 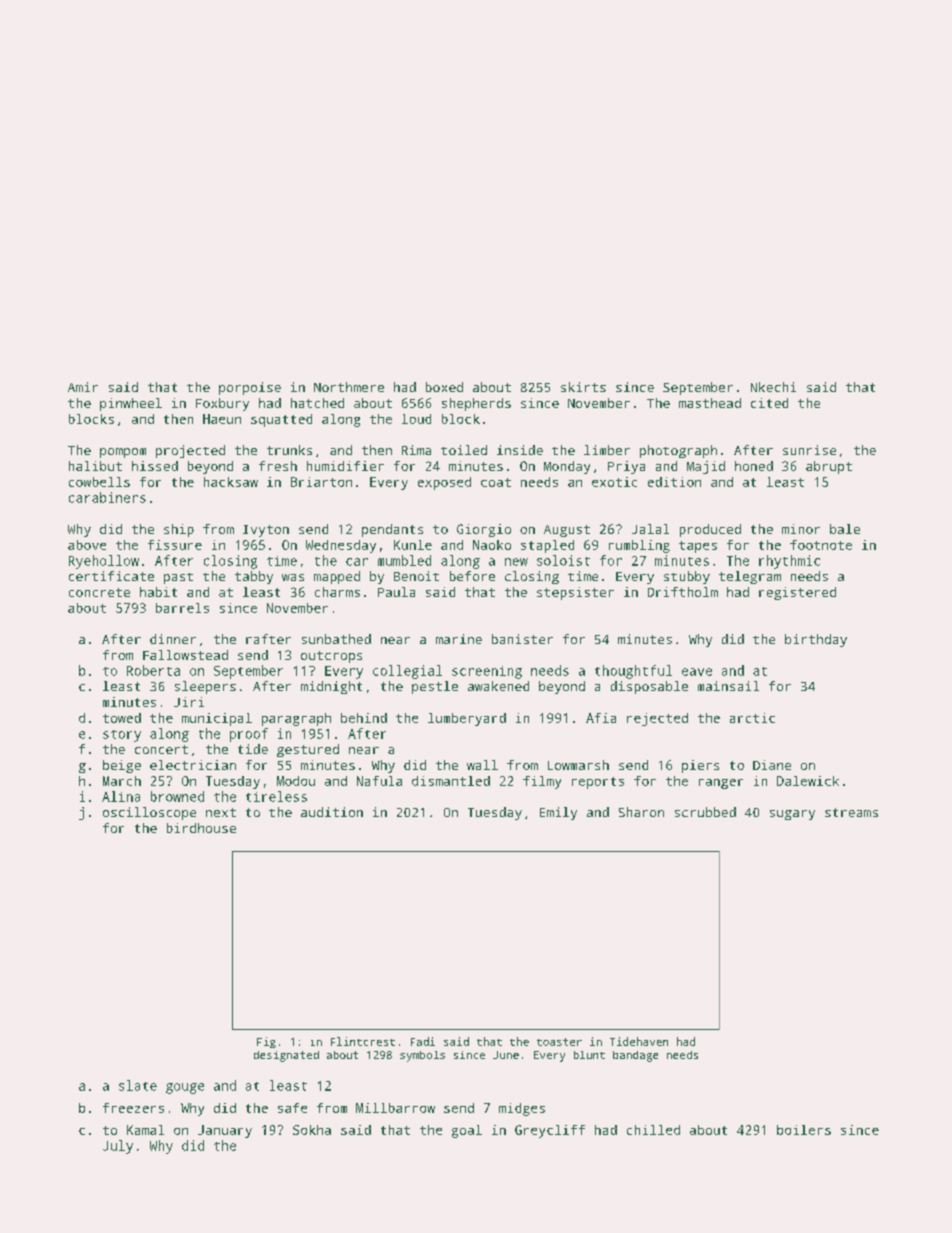 I want to click on lumberyard, so click(x=467, y=719).
